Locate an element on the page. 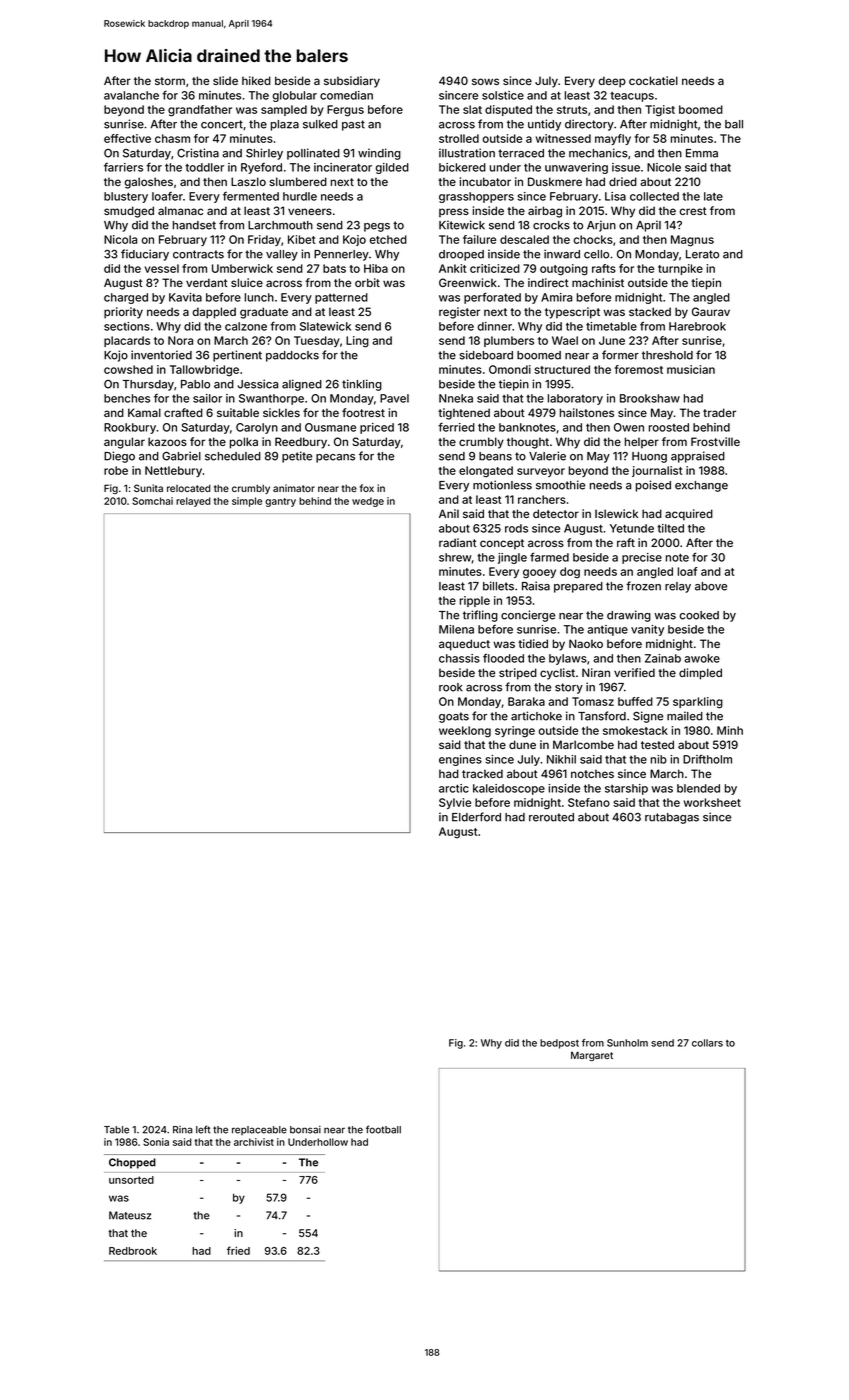  arctic is located at coordinates (454, 788).
